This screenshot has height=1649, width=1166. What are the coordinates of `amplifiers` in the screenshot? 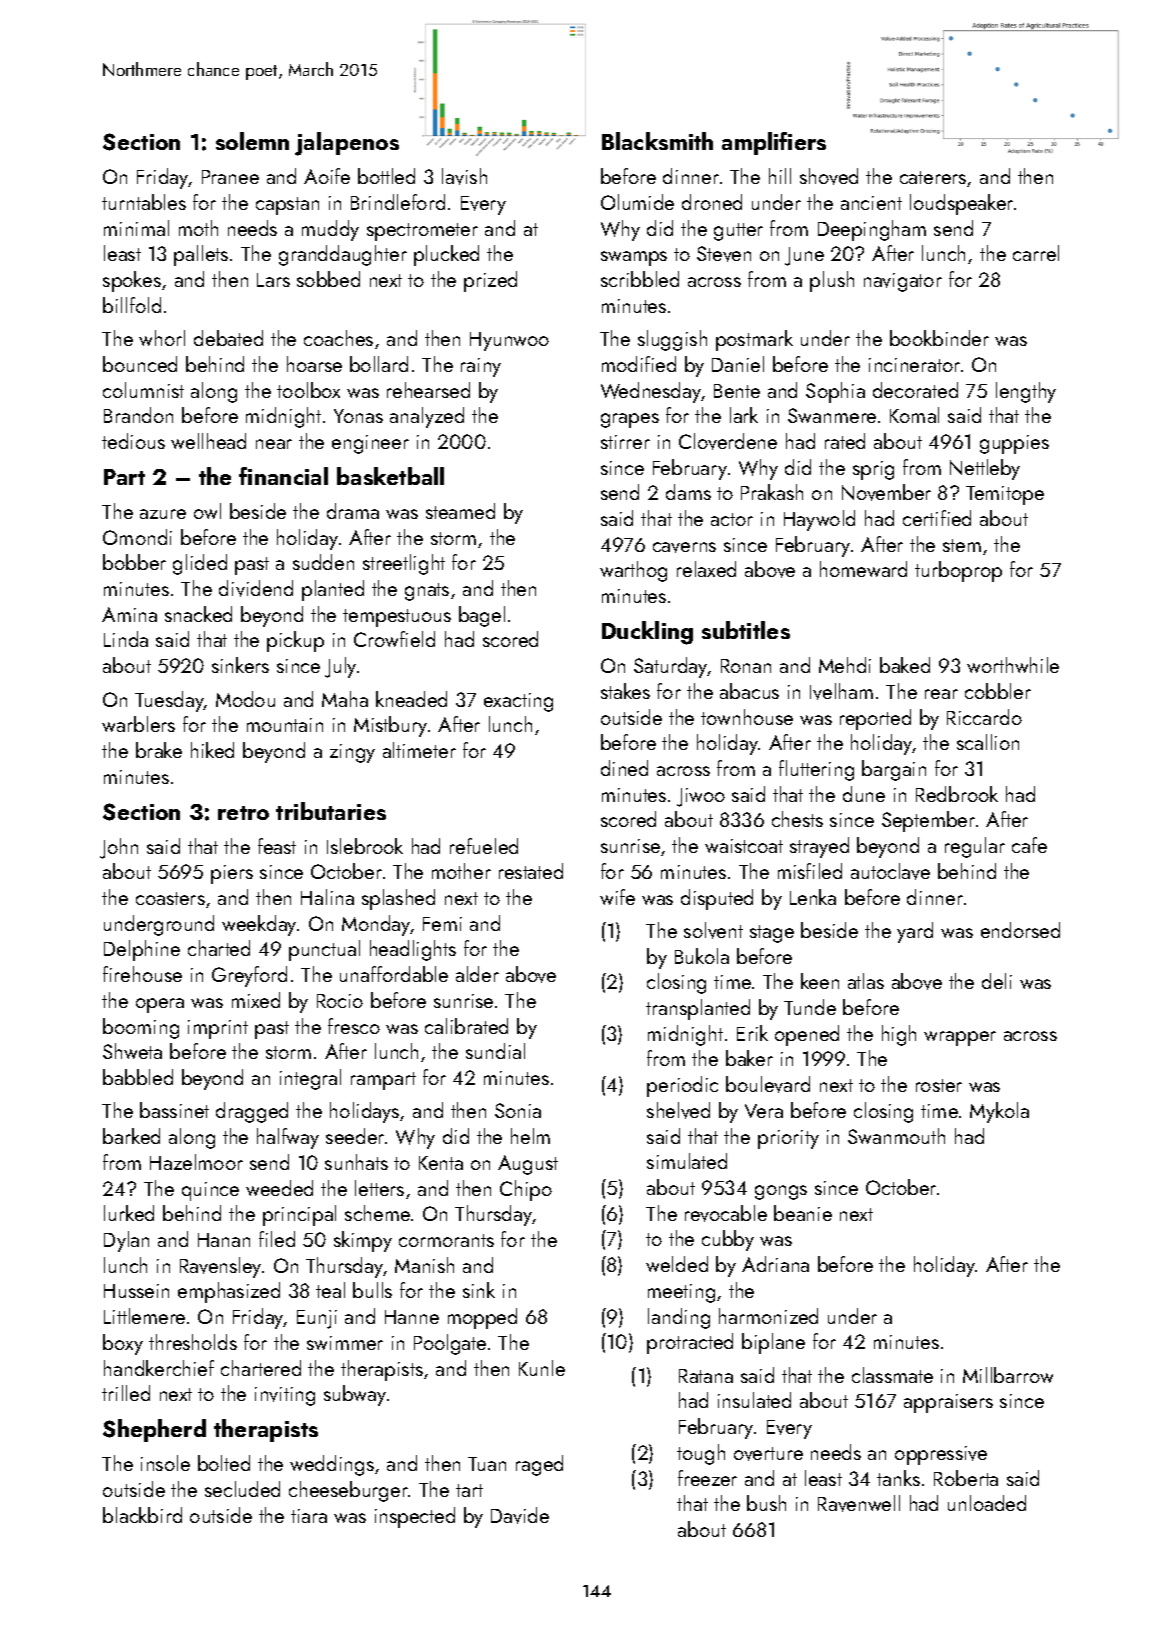 It's located at (774, 143).
